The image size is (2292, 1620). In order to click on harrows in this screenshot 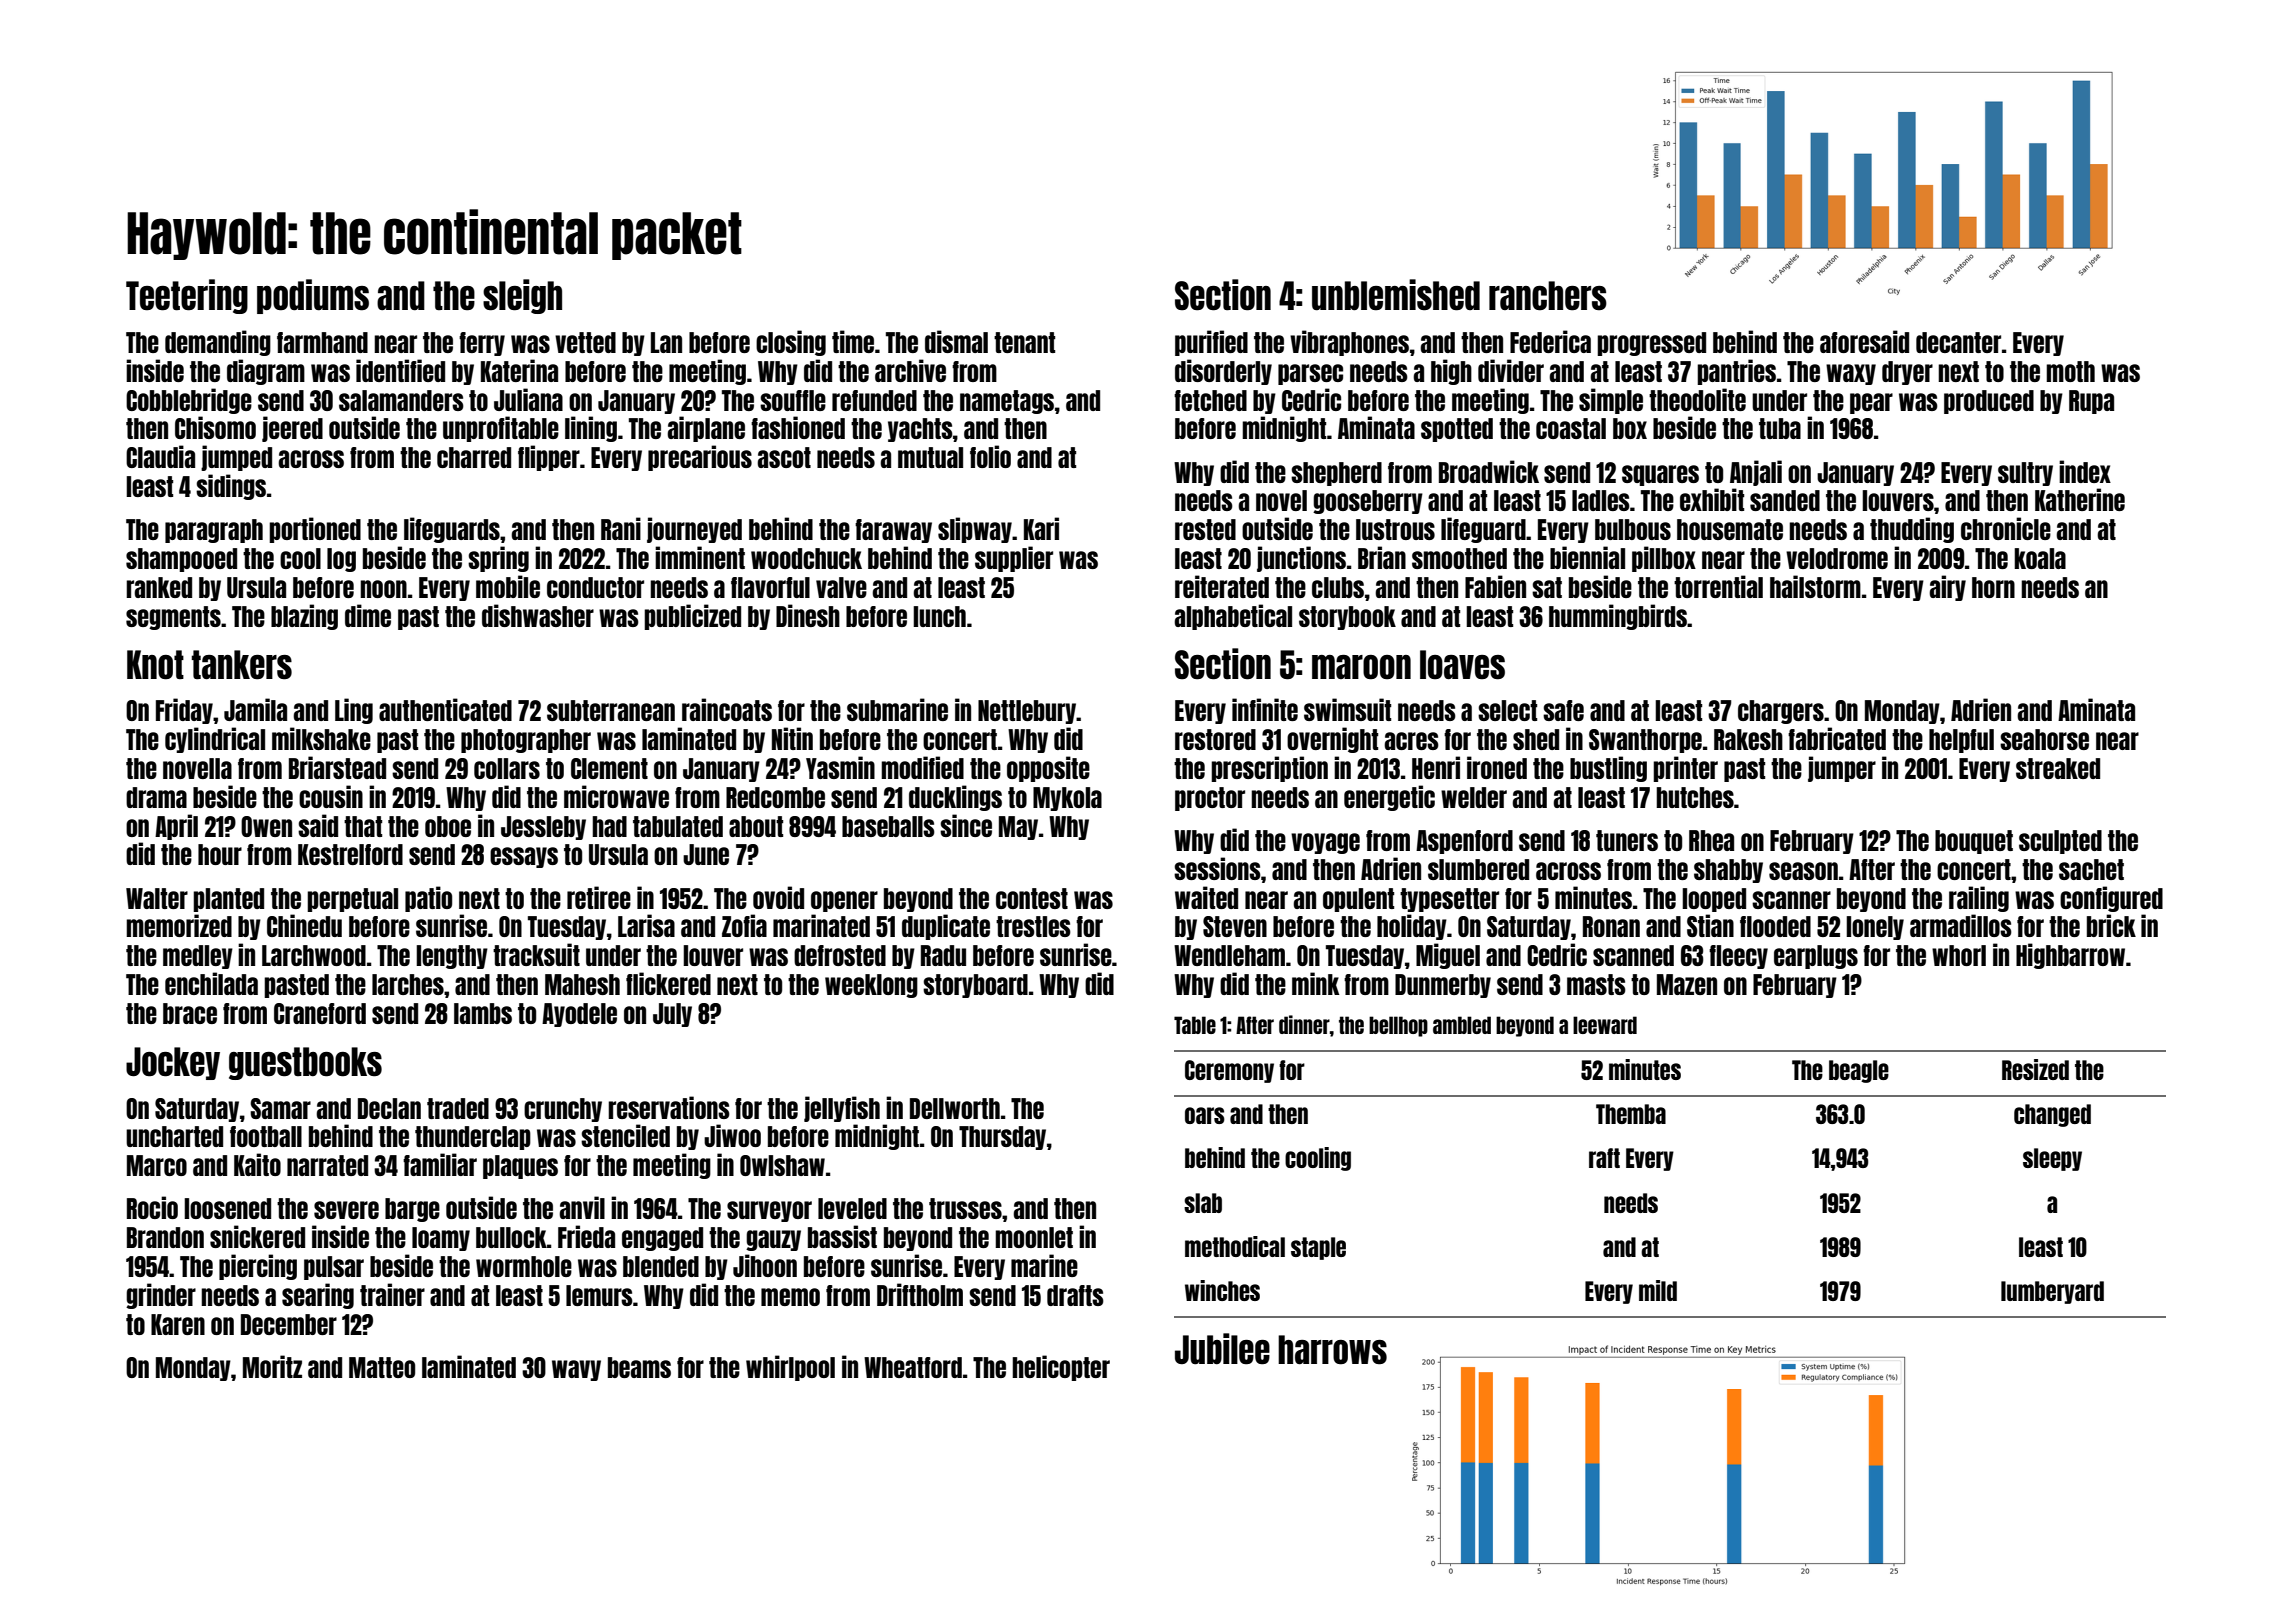, I will do `click(1332, 1350)`.
